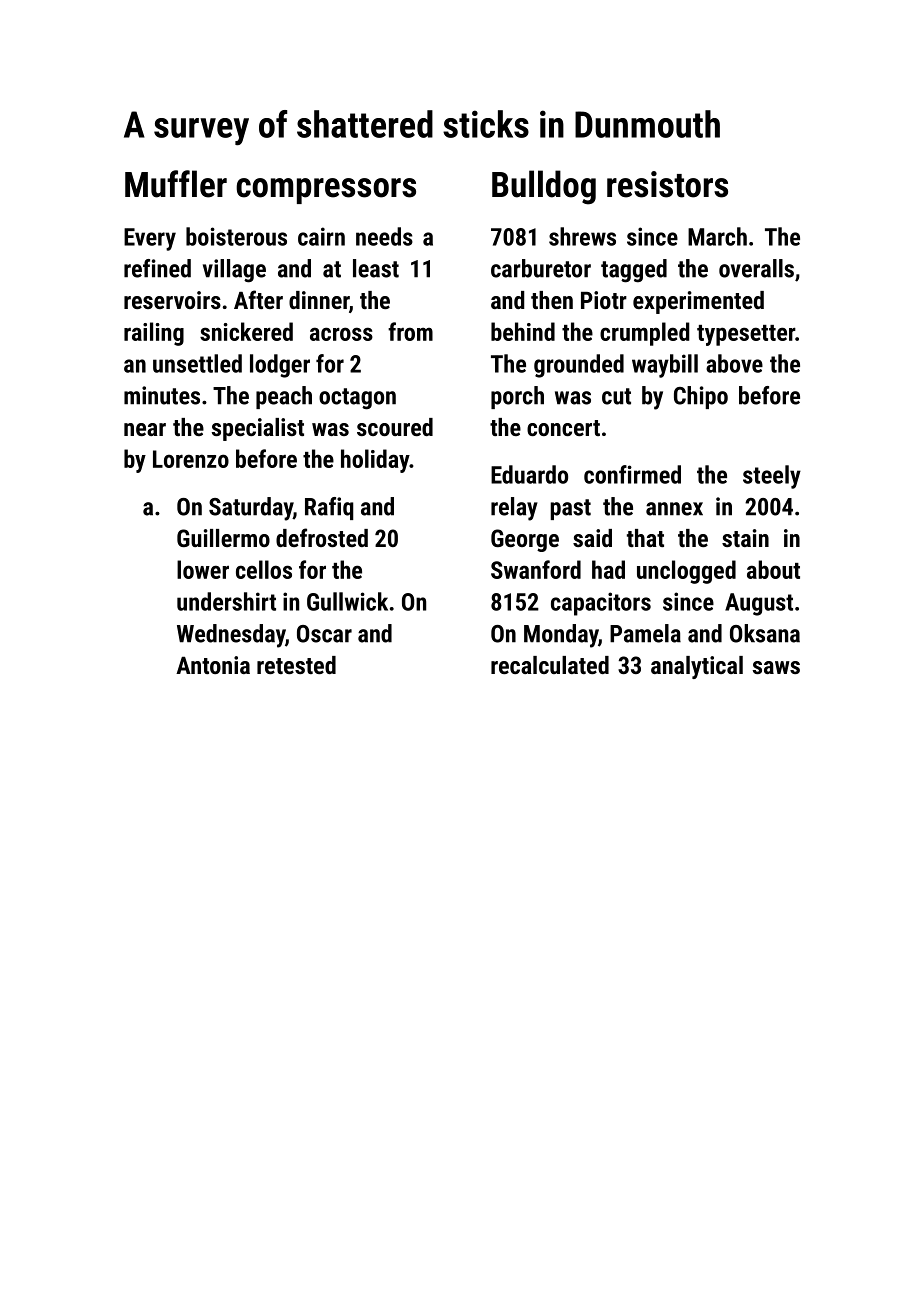 Image resolution: width=924 pixels, height=1311 pixels. What do you see at coordinates (223, 538) in the screenshot?
I see `Guillermo` at bounding box center [223, 538].
